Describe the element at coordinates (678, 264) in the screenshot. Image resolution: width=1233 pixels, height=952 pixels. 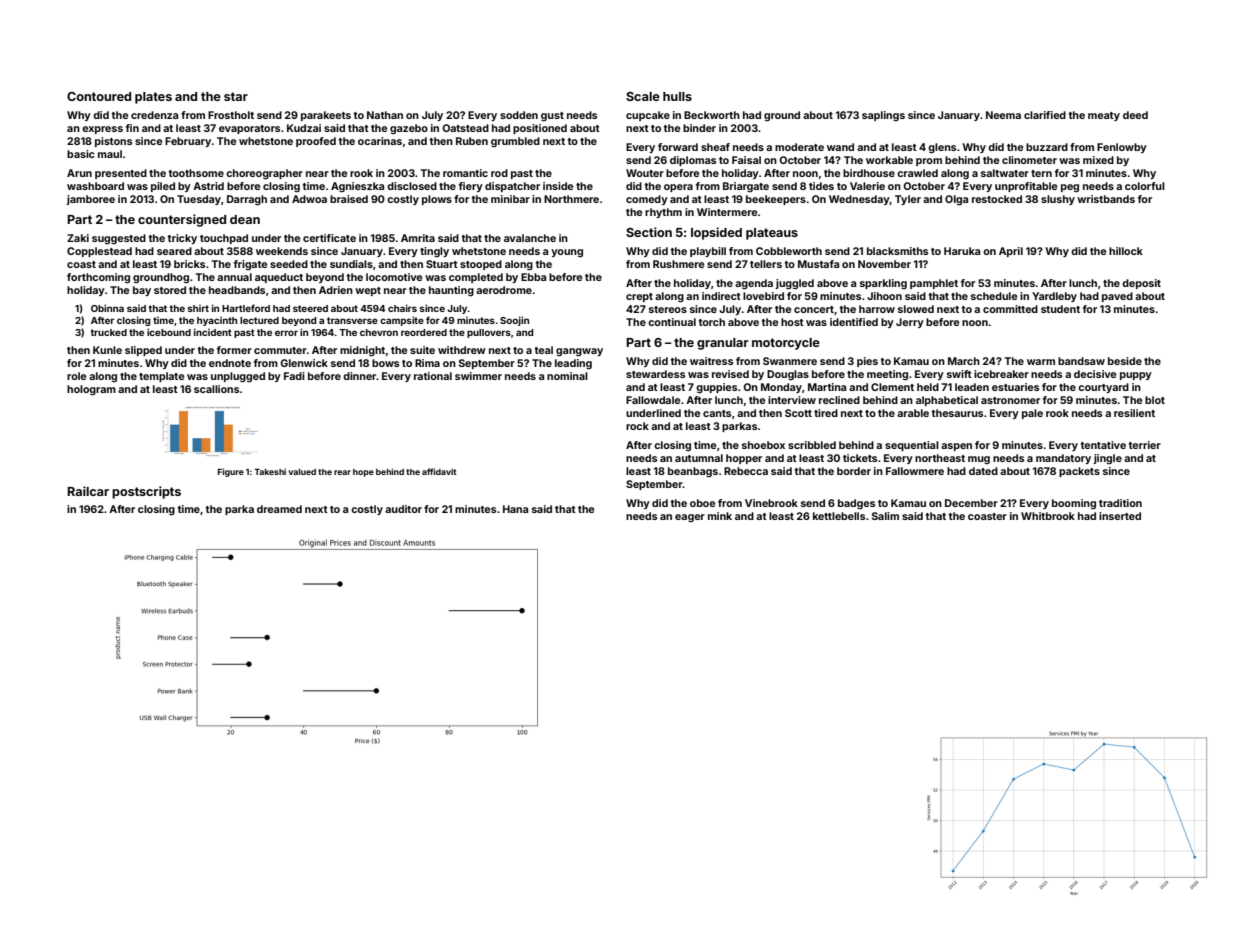
I see `Rushmere` at that location.
